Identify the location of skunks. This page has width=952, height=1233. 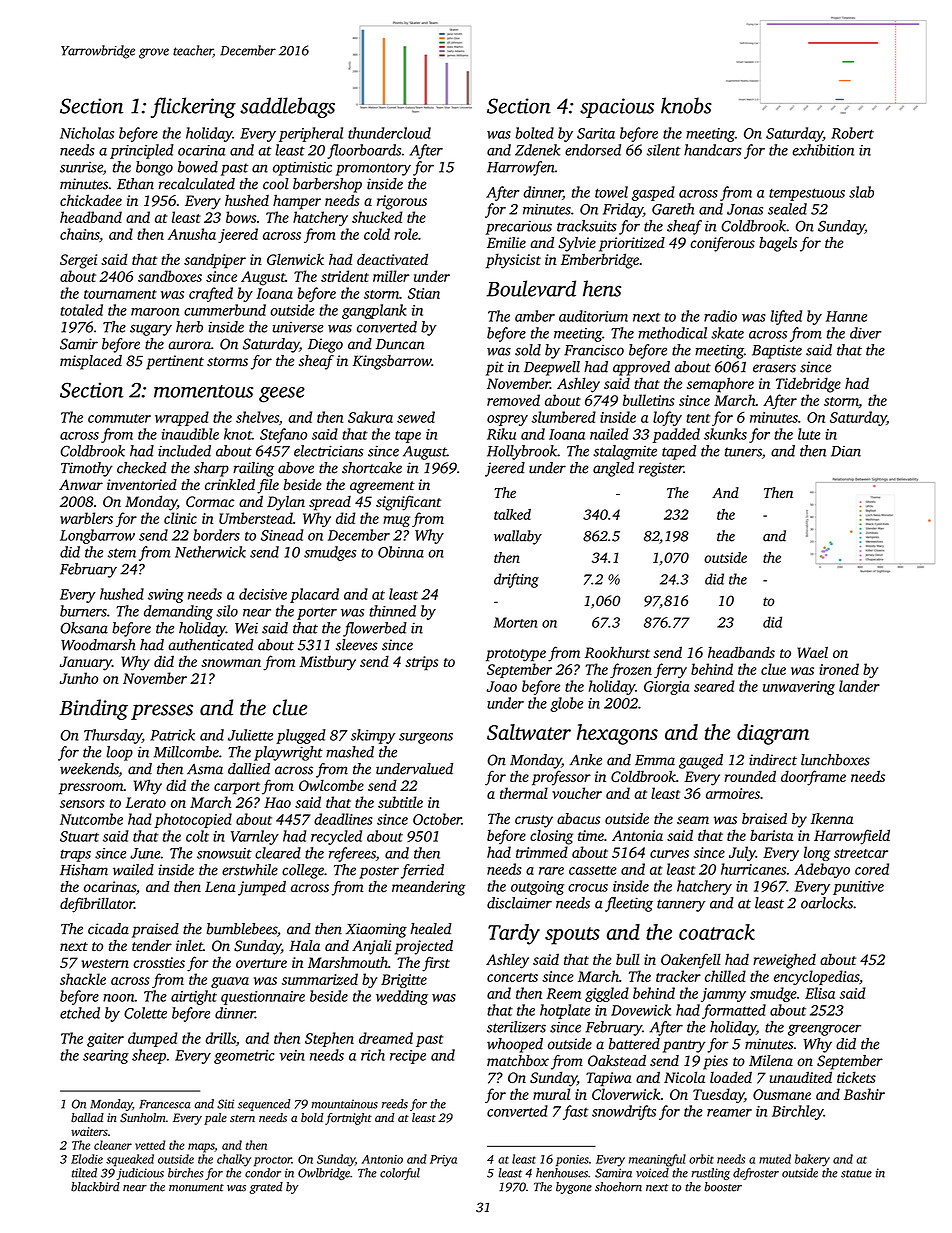
(725, 434).
